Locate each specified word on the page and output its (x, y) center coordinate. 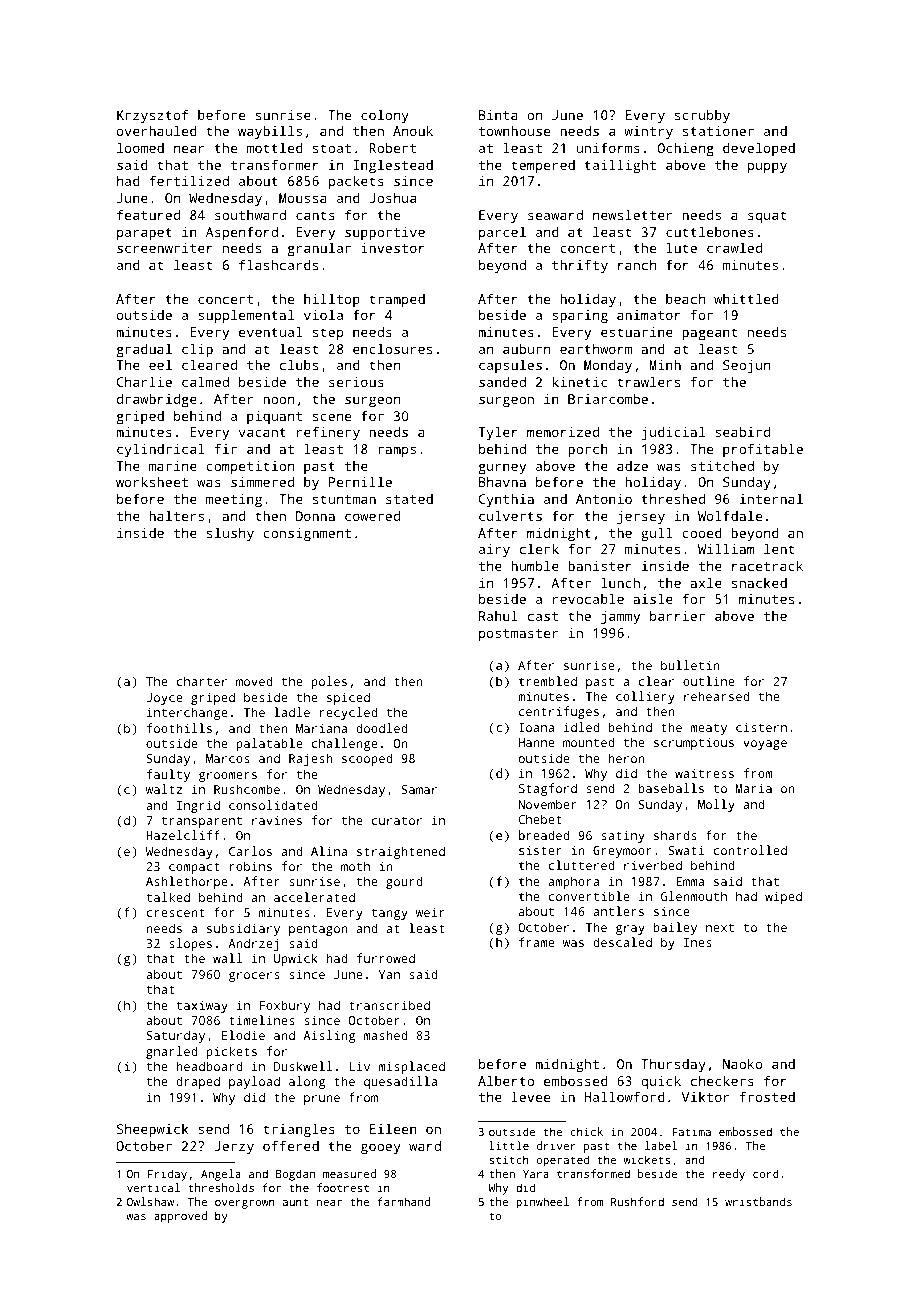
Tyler (498, 433)
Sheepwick (153, 1130)
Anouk (413, 130)
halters (176, 515)
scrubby (702, 116)
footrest (343, 1187)
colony (385, 116)
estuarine (637, 332)
